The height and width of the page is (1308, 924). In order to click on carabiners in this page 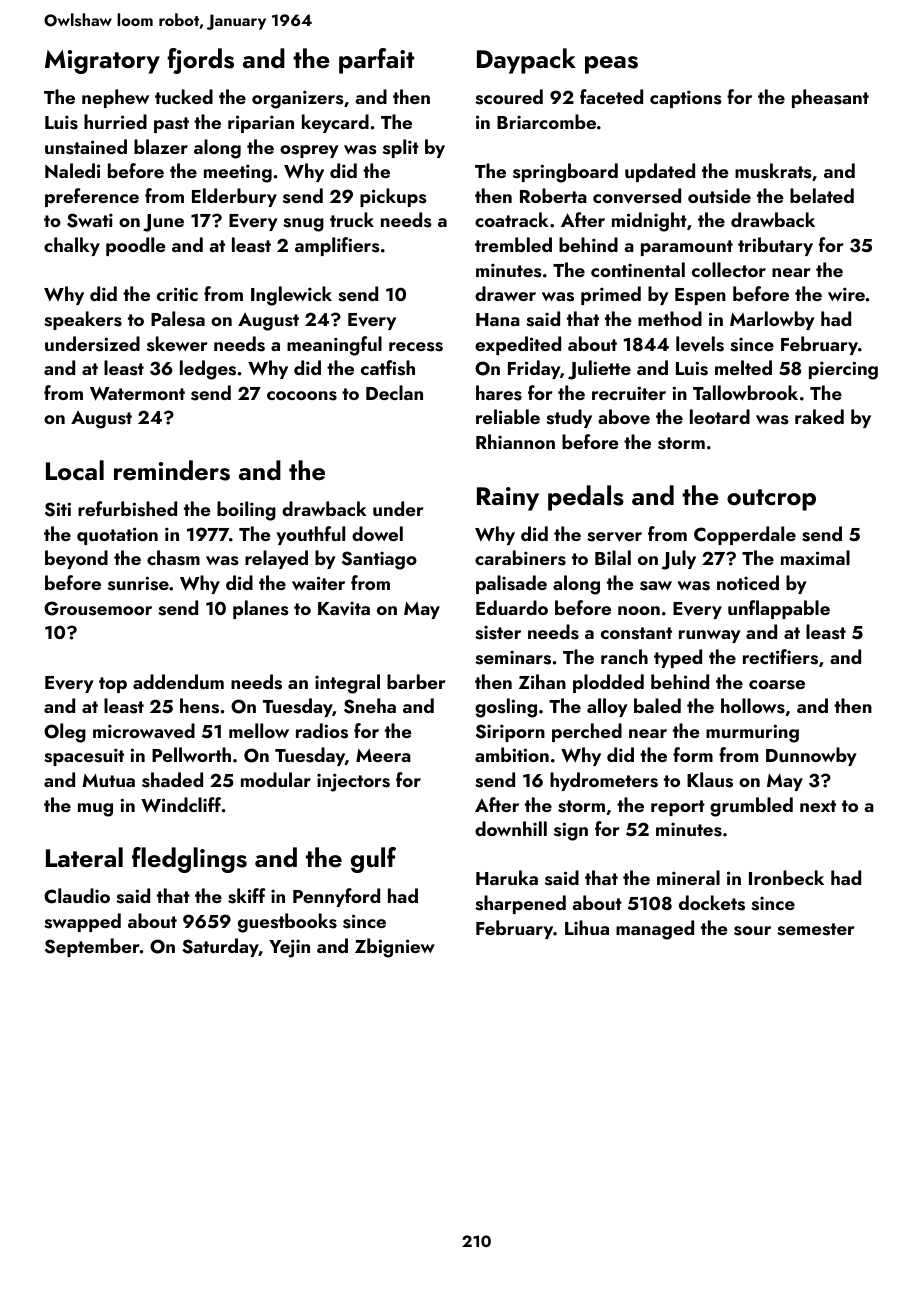, I will do `click(520, 558)`.
